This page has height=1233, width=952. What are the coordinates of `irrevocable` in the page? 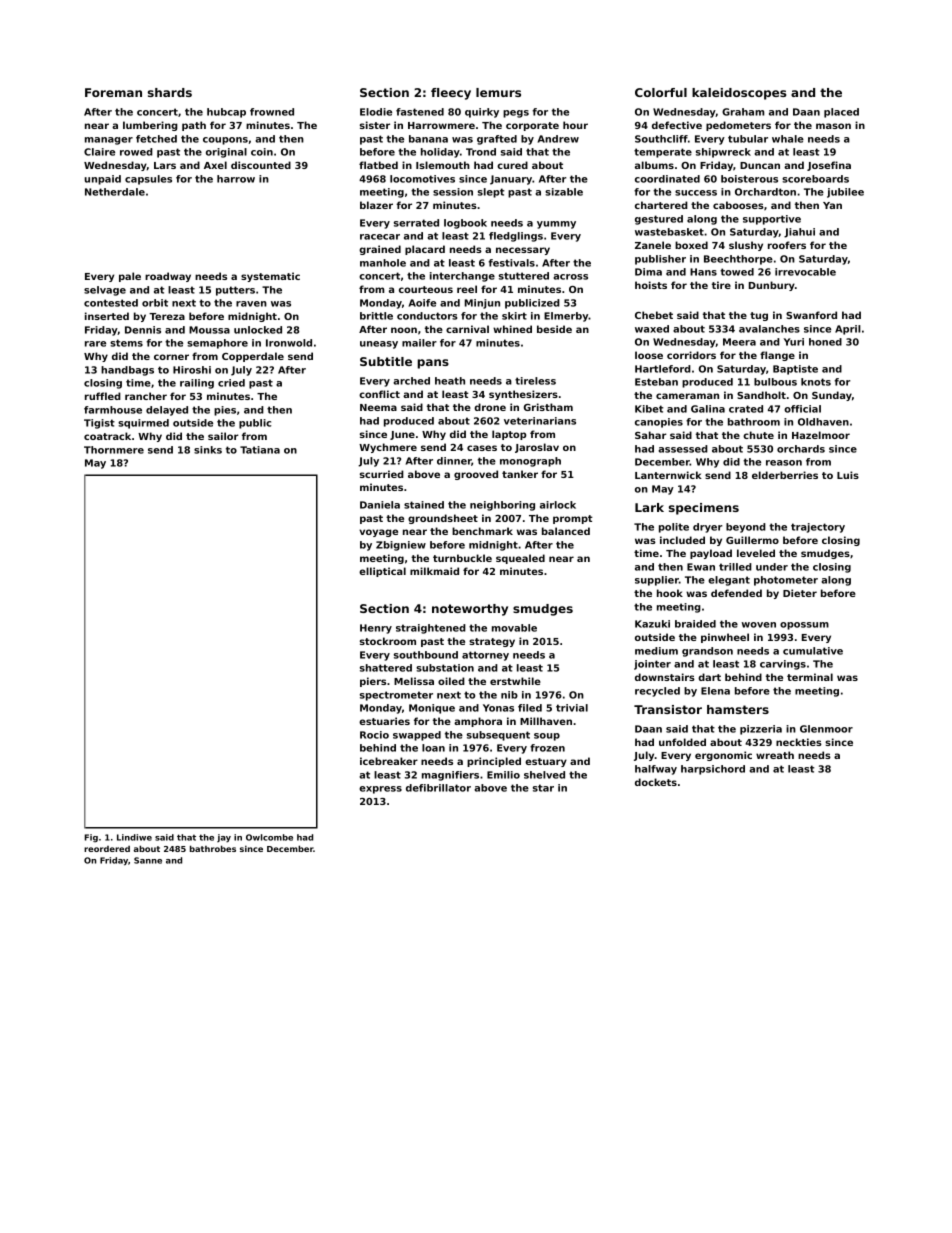 It's located at (805, 272).
